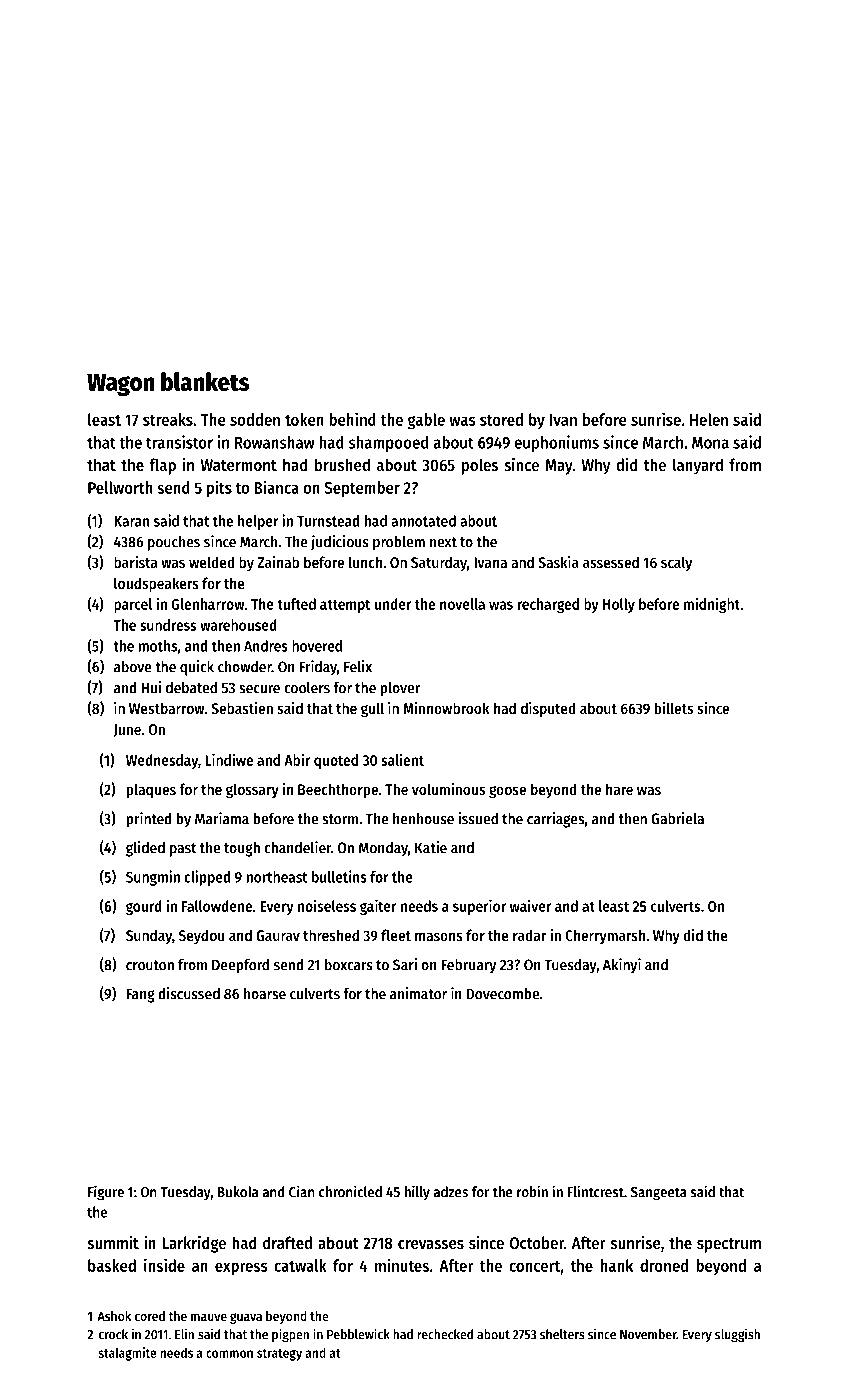 Image resolution: width=849 pixels, height=1400 pixels. What do you see at coordinates (503, 994) in the image?
I see `Dovecombe` at bounding box center [503, 994].
